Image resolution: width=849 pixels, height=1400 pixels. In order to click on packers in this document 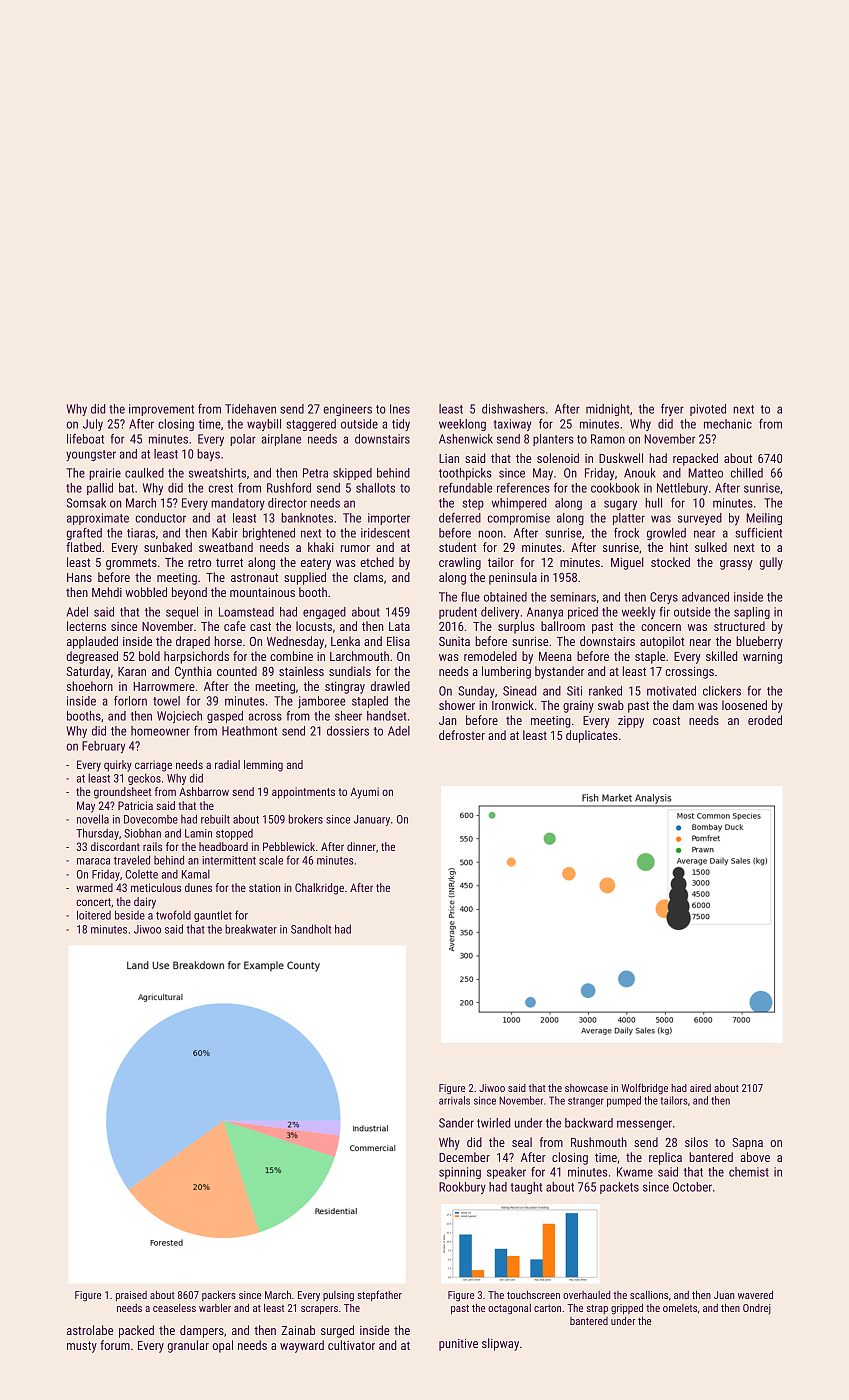, I will do `click(219, 1295)`.
